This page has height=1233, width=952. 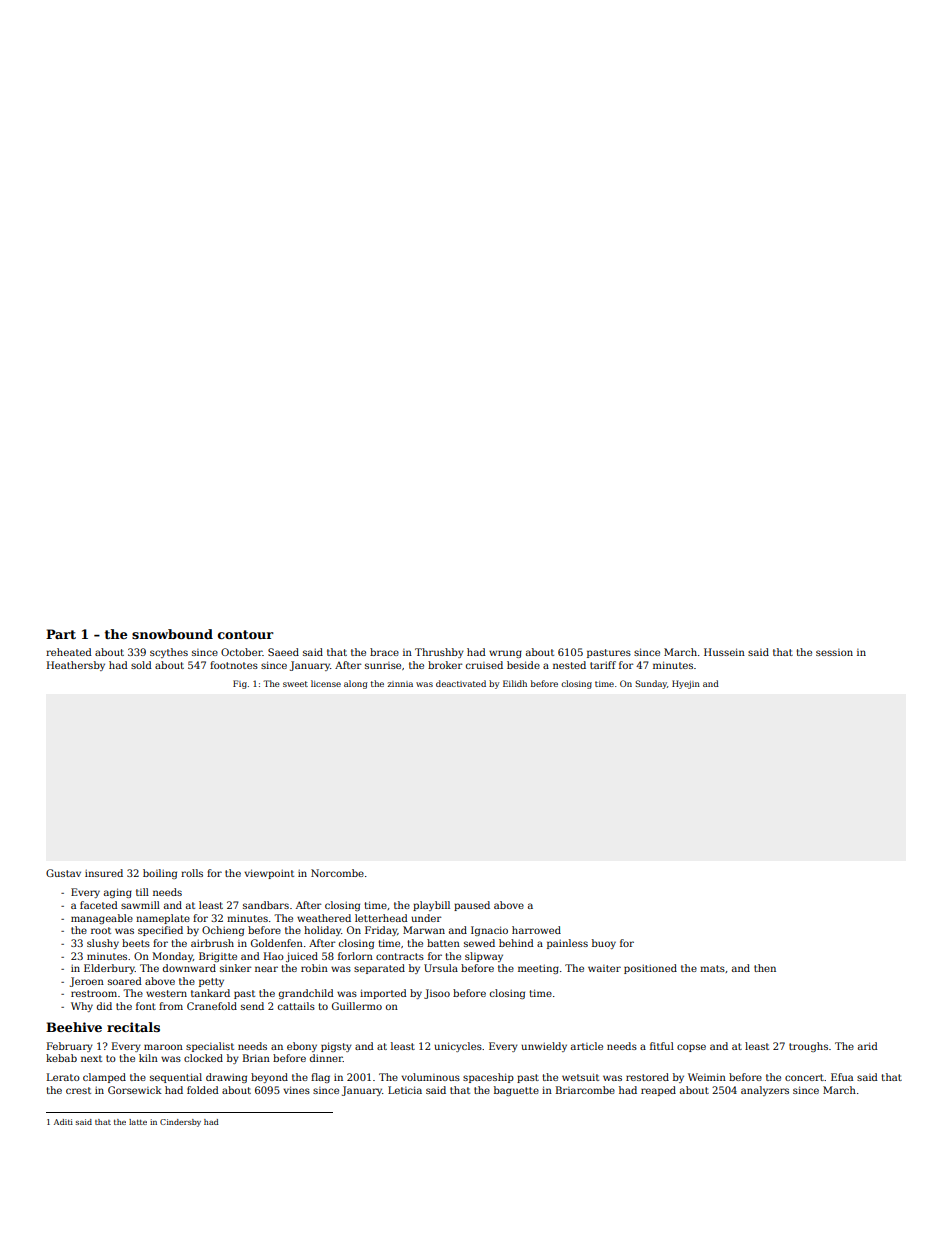 What do you see at coordinates (834, 652) in the page?
I see `session` at bounding box center [834, 652].
